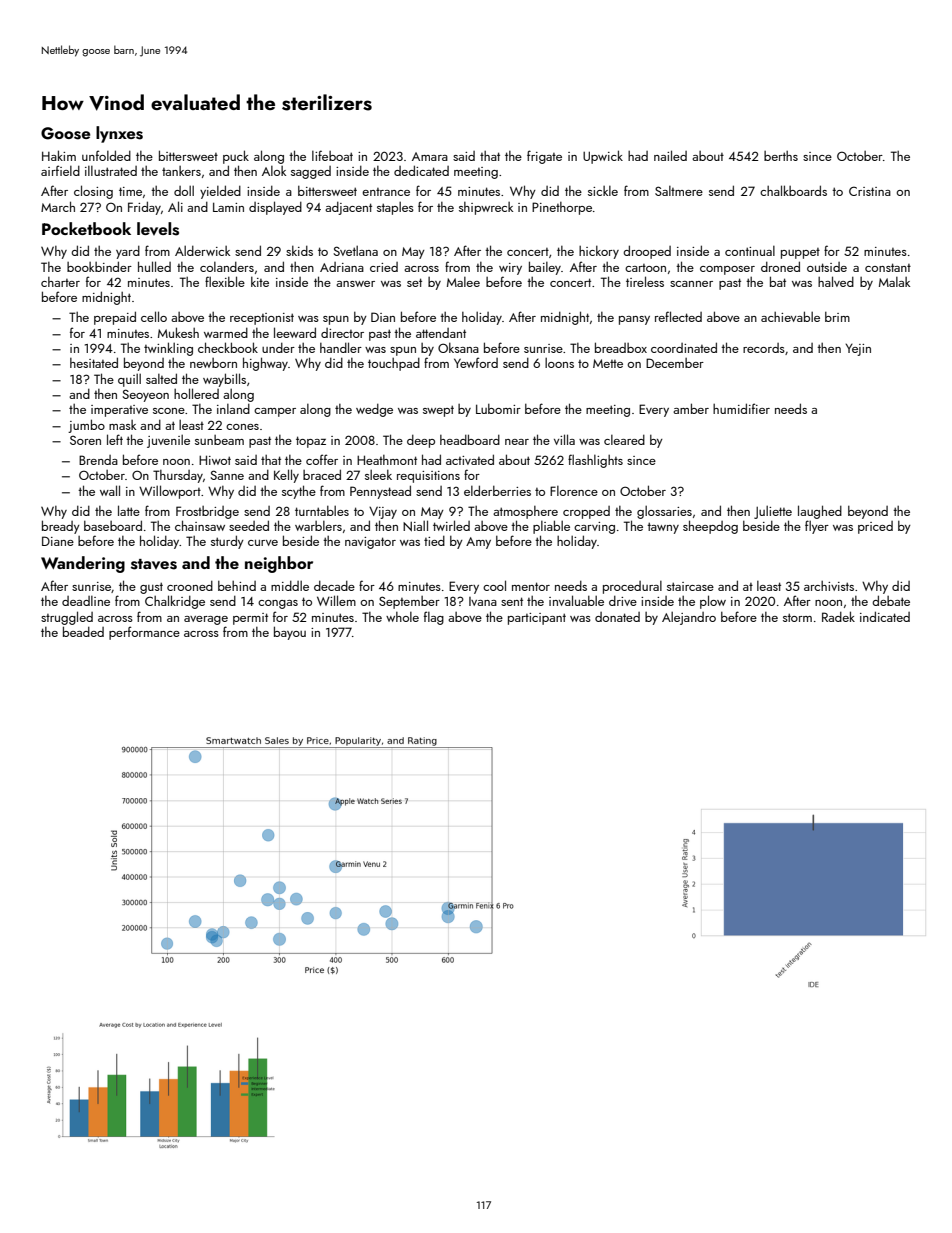 This screenshot has height=1233, width=952. I want to click on receptionist, so click(262, 319).
